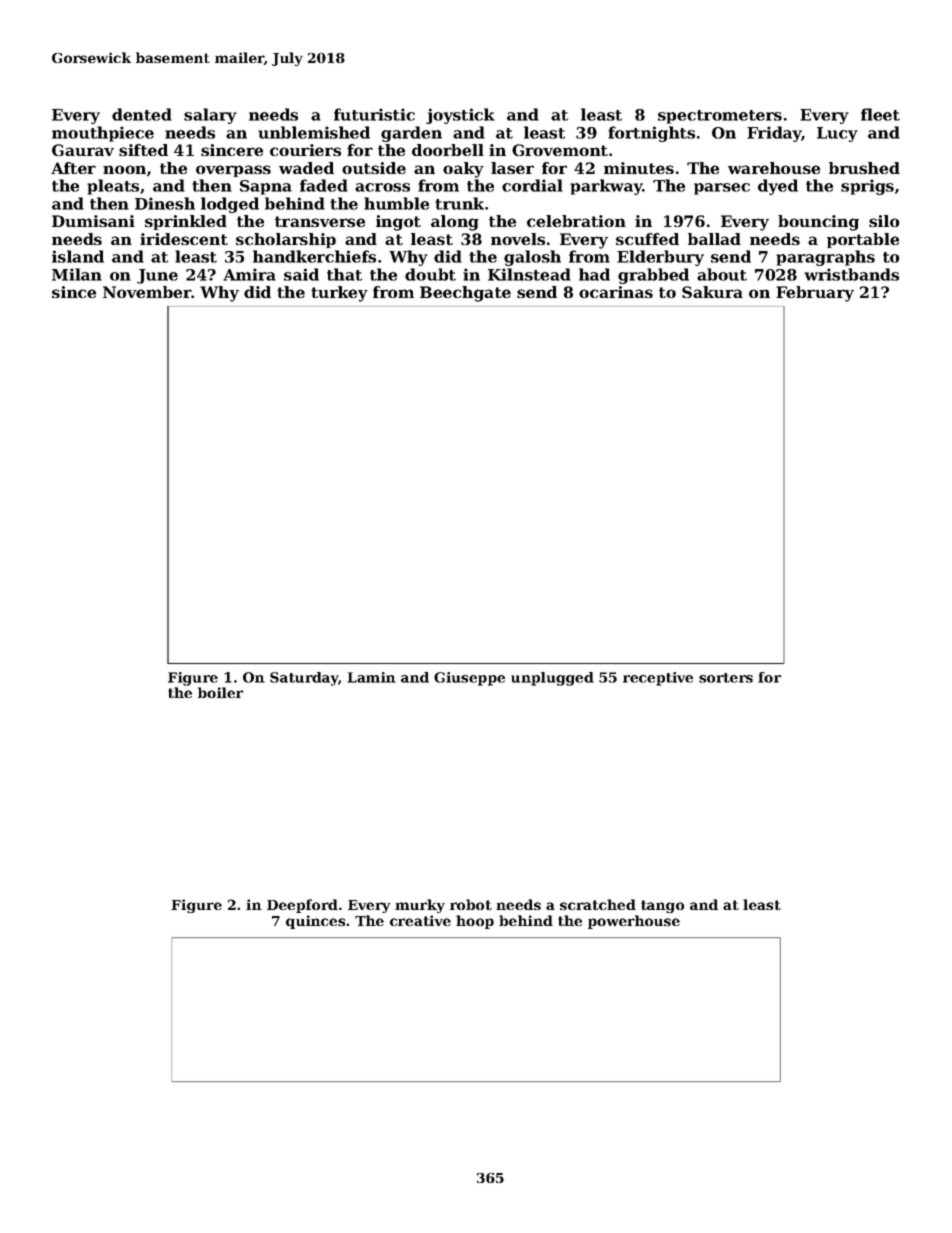 Image resolution: width=952 pixels, height=1233 pixels. Describe the element at coordinates (465, 294) in the screenshot. I see `Beechgate` at that location.
